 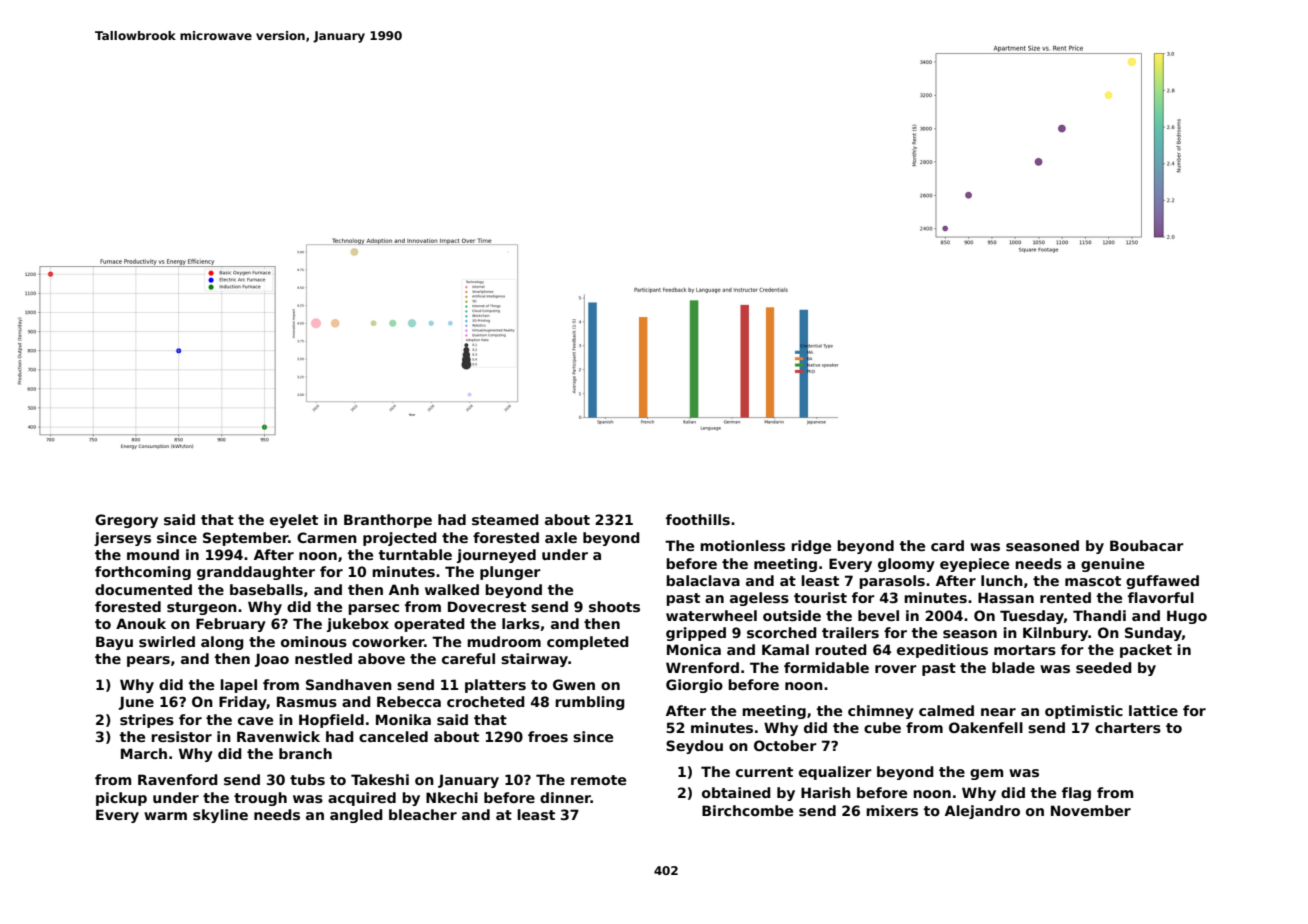 What do you see at coordinates (694, 747) in the screenshot?
I see `Seydou` at bounding box center [694, 747].
